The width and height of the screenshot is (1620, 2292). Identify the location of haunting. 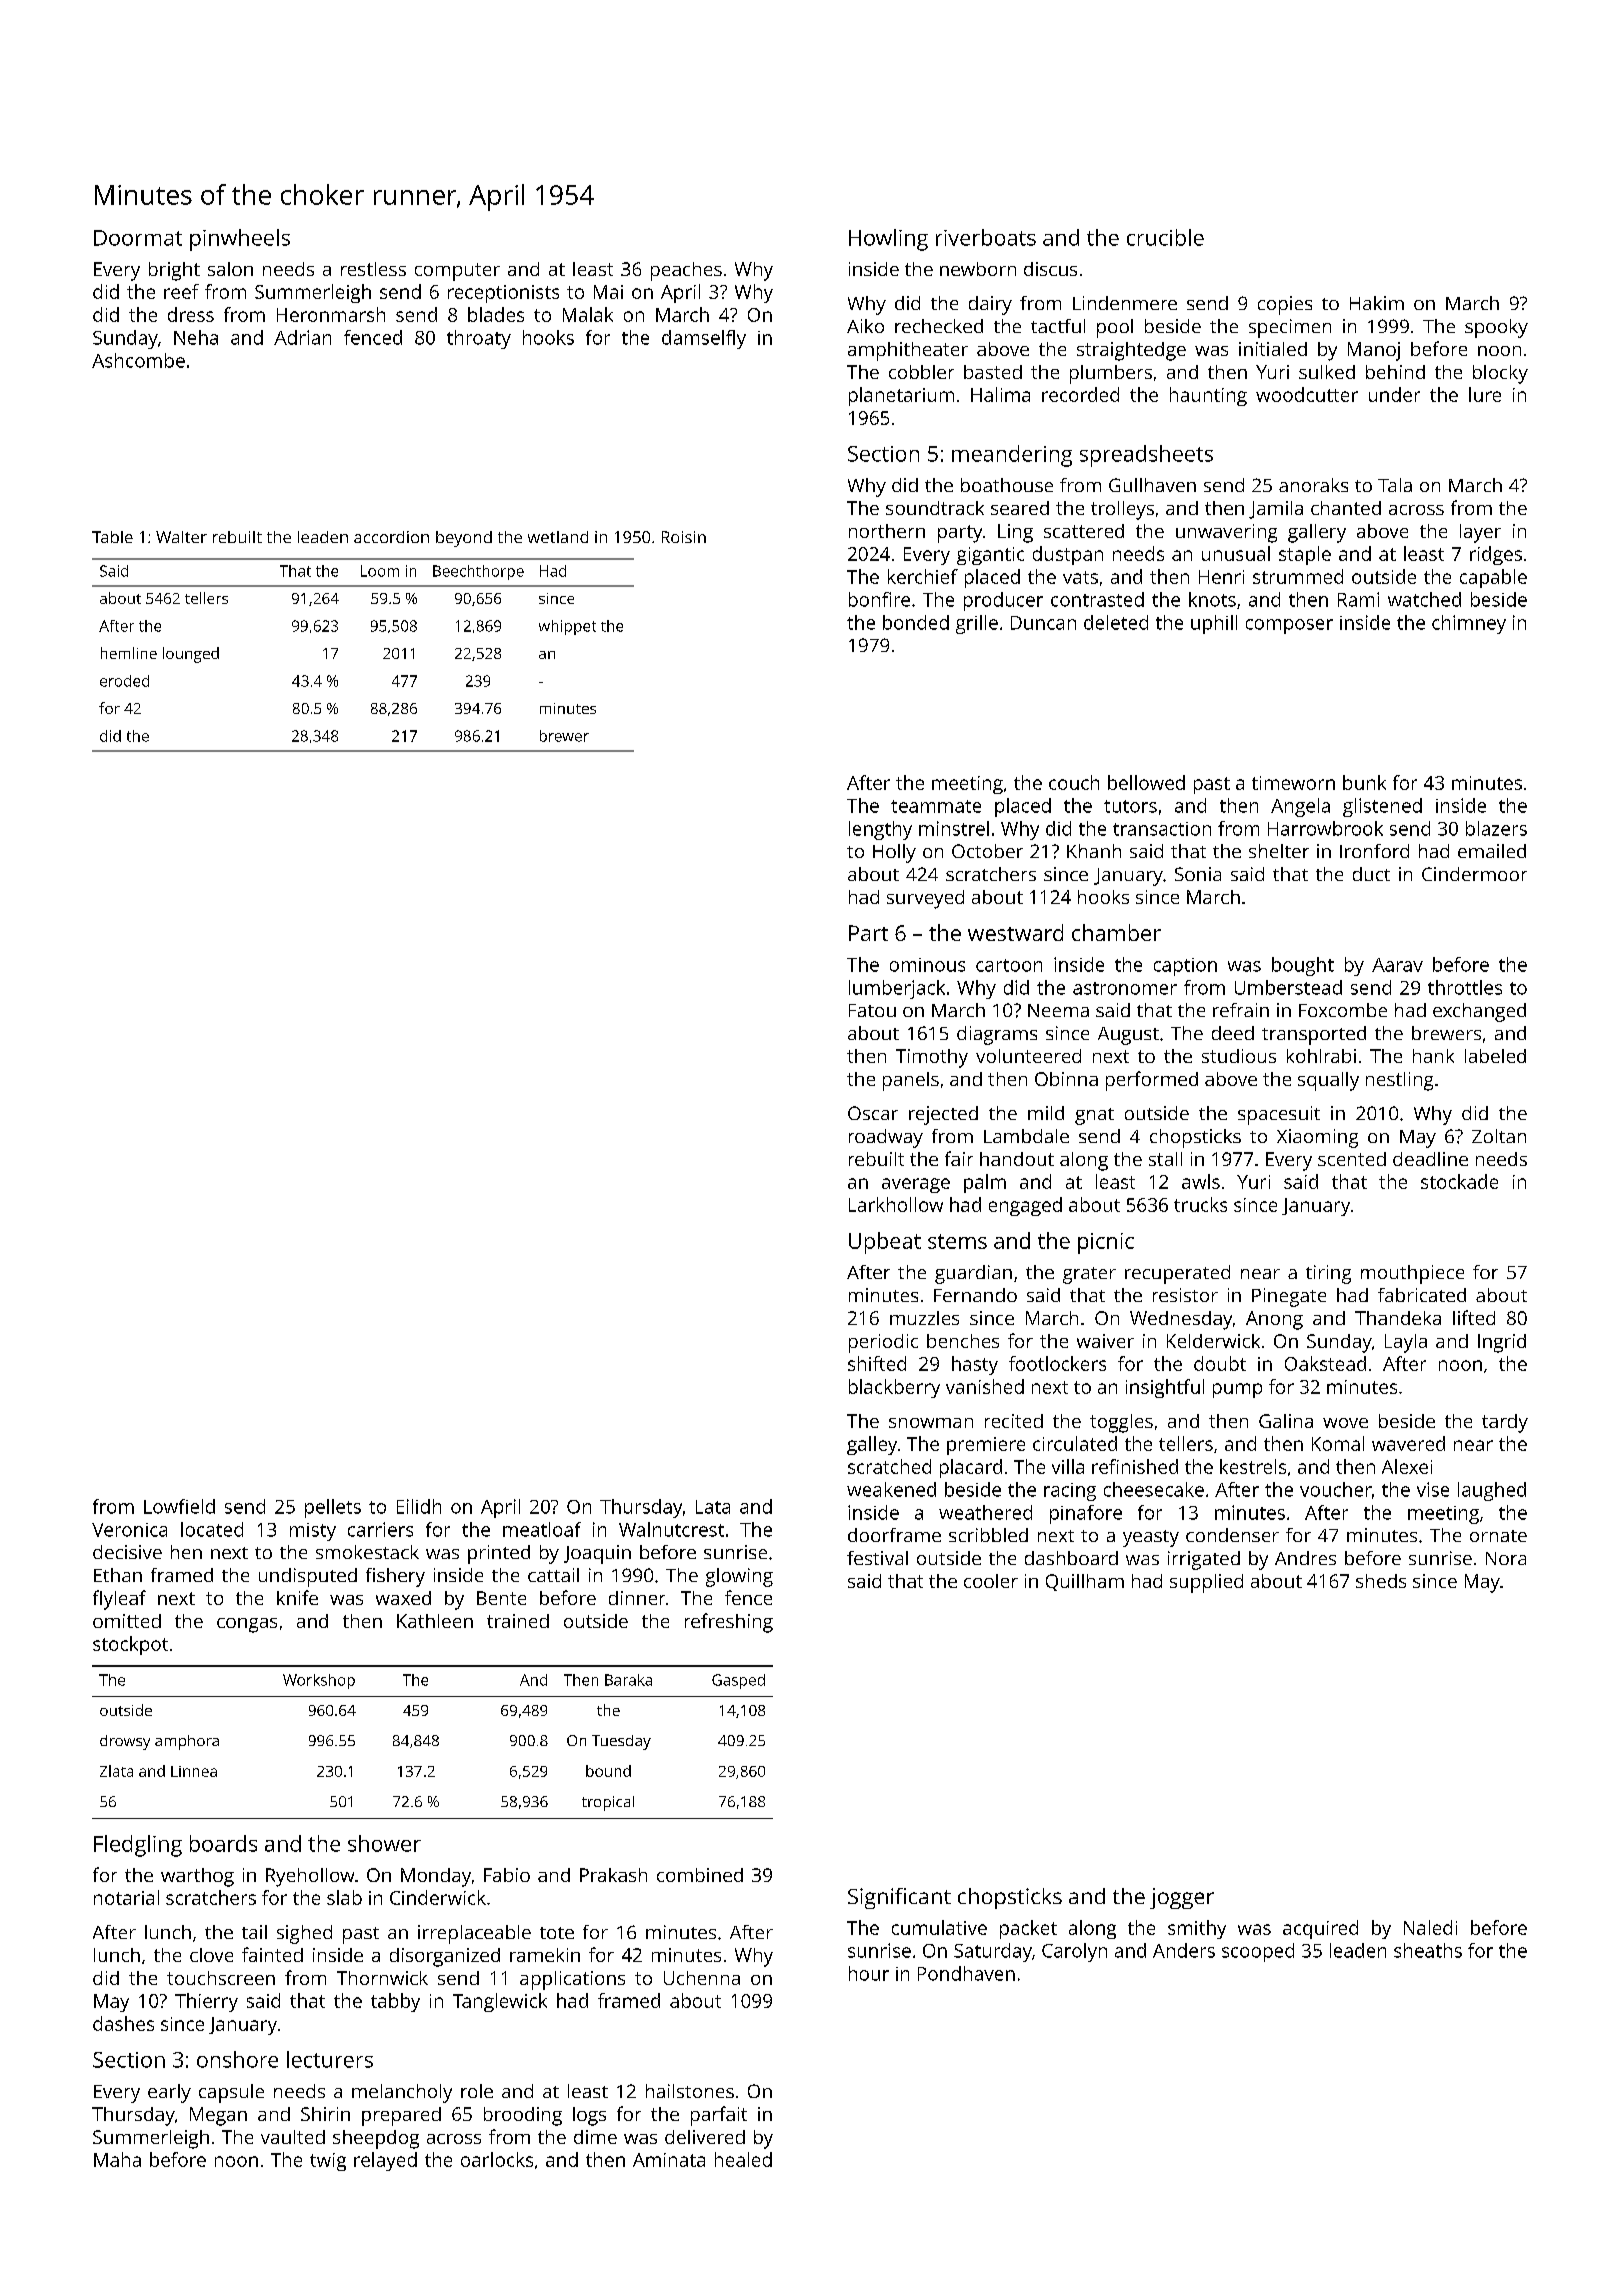
(1208, 396).
